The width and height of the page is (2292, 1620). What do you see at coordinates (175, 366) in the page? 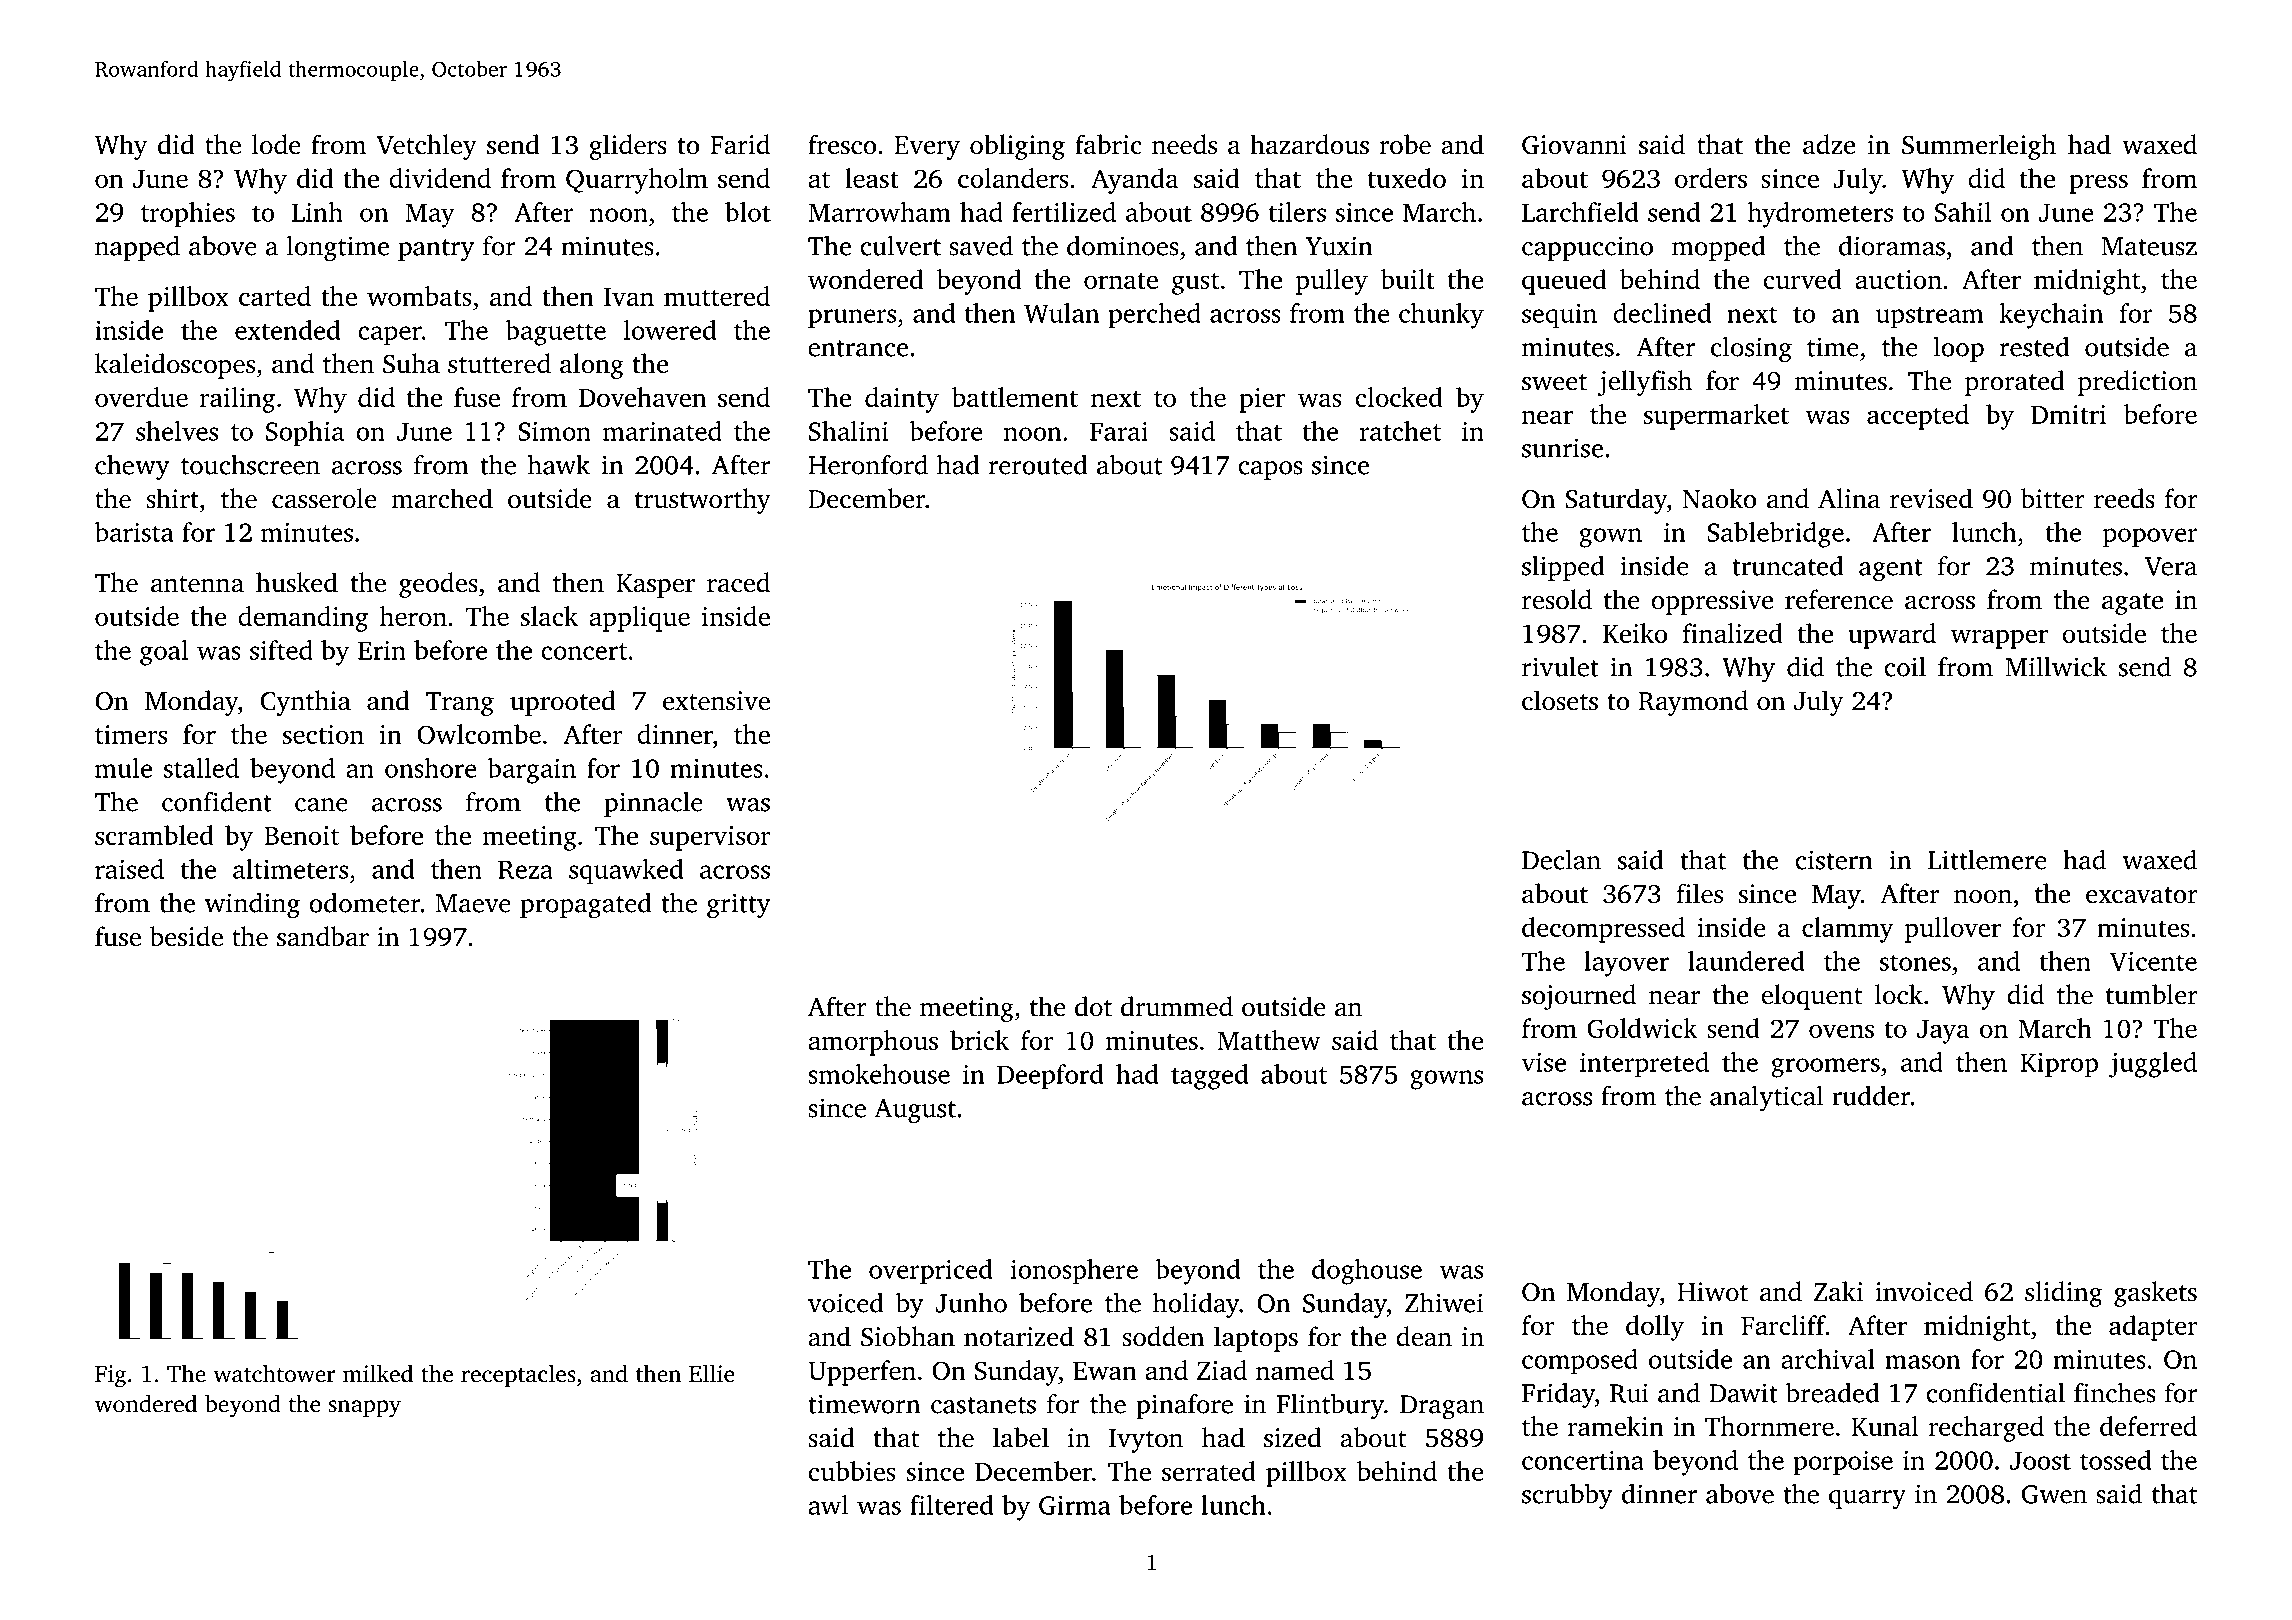
I see `kaleidoscopes` at bounding box center [175, 366].
